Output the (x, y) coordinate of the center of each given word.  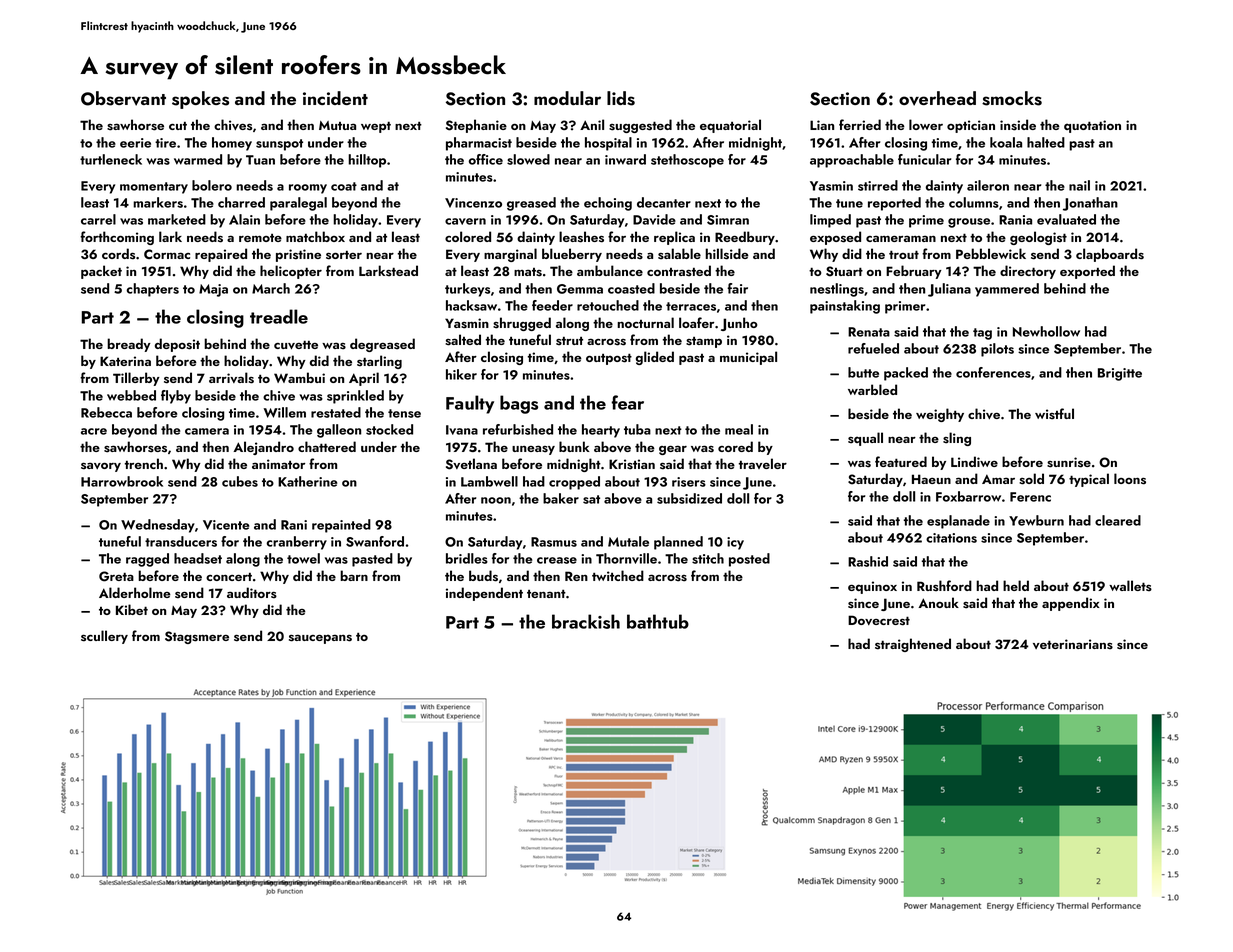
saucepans (320, 639)
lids (621, 98)
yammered (1007, 290)
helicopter (291, 272)
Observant (123, 98)
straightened (913, 645)
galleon (339, 431)
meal (739, 429)
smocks (1012, 98)
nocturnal (646, 322)
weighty (940, 415)
